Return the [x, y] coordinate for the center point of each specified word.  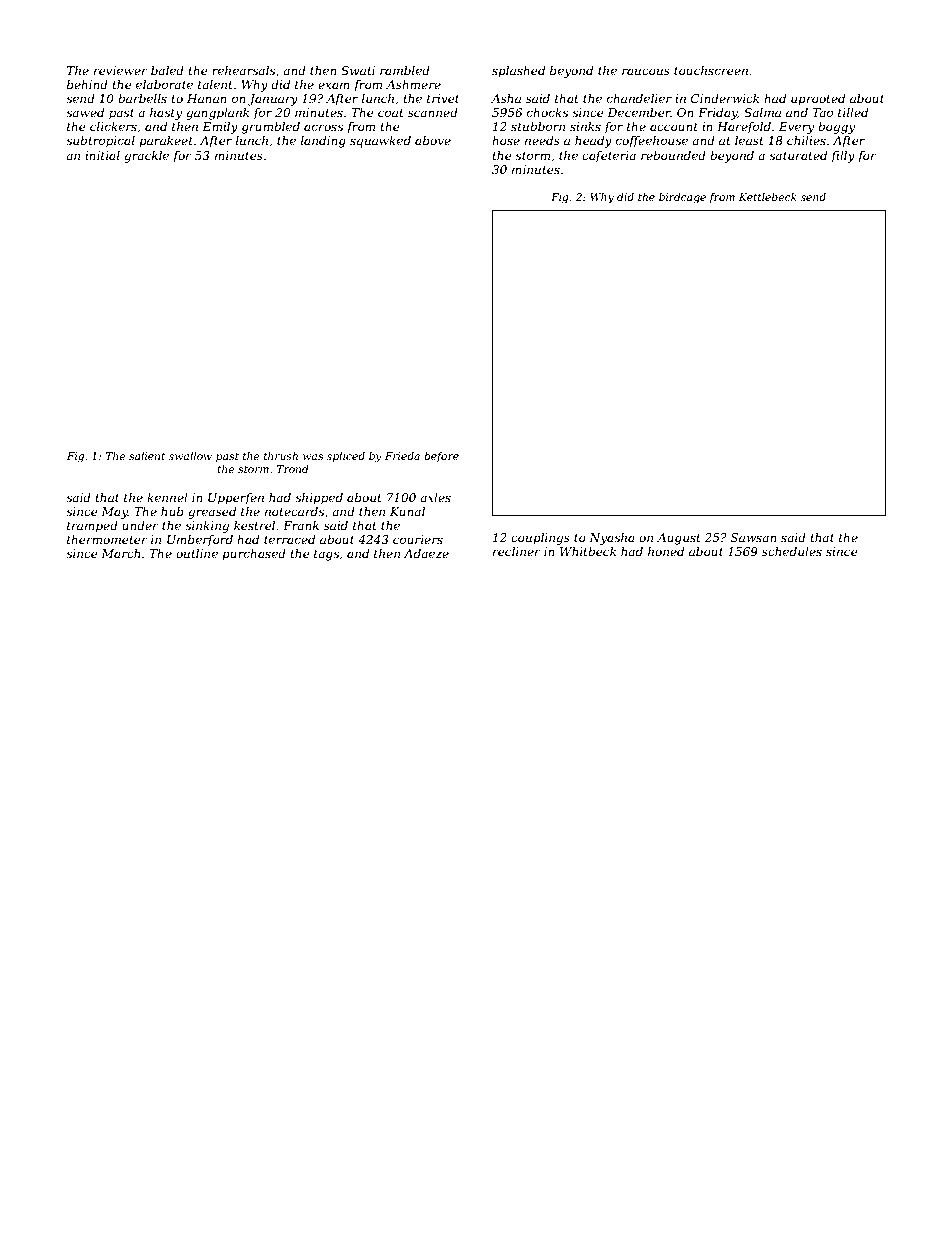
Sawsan [754, 537]
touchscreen [711, 70]
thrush [281, 456]
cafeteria [609, 157]
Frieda [402, 456]
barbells [142, 98]
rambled [405, 70]
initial [102, 155]
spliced [346, 457]
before [441, 457]
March [120, 553]
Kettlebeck [768, 197]
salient [147, 456]
